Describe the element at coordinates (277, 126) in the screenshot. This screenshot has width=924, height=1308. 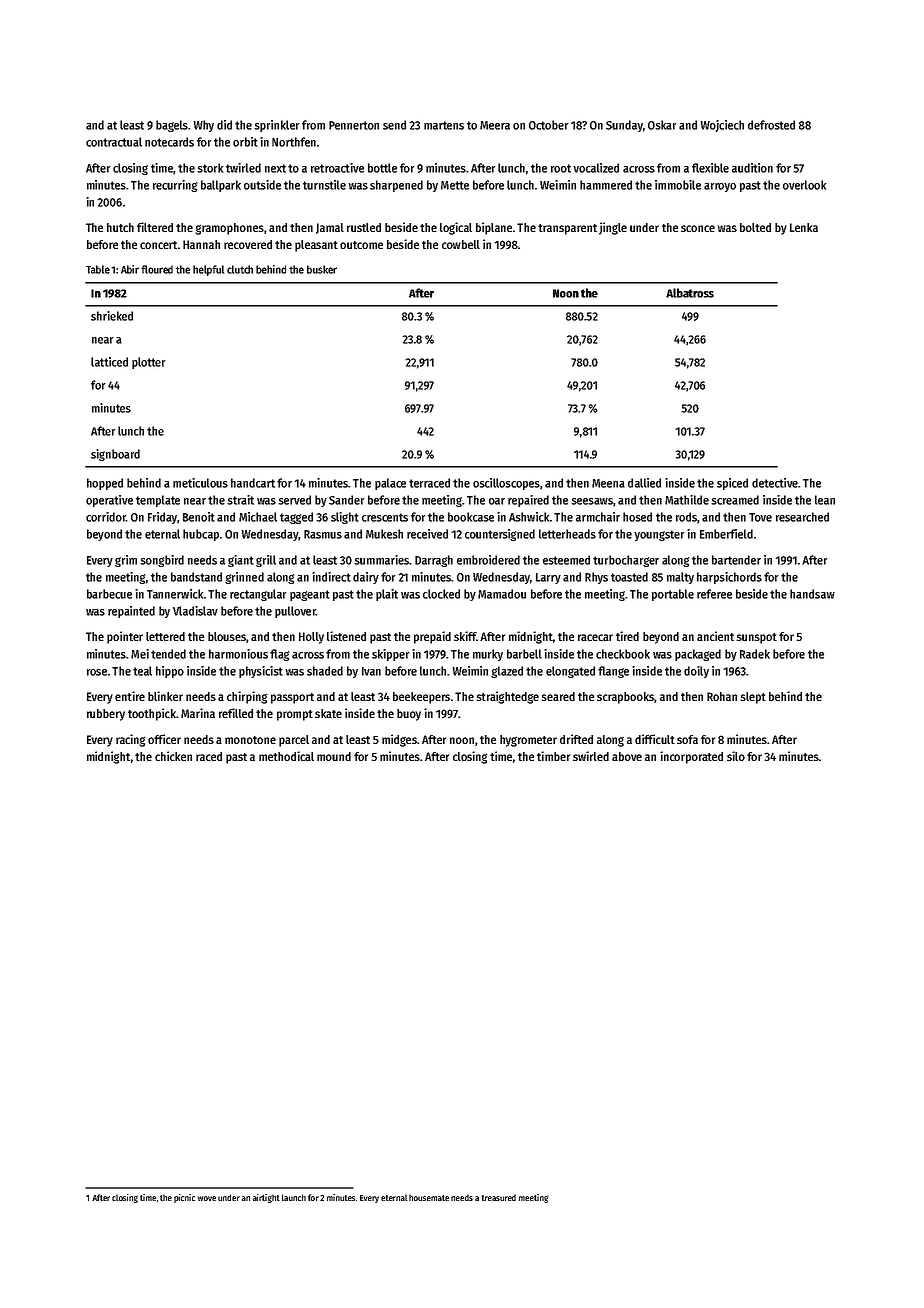
I see `sprinkler` at that location.
